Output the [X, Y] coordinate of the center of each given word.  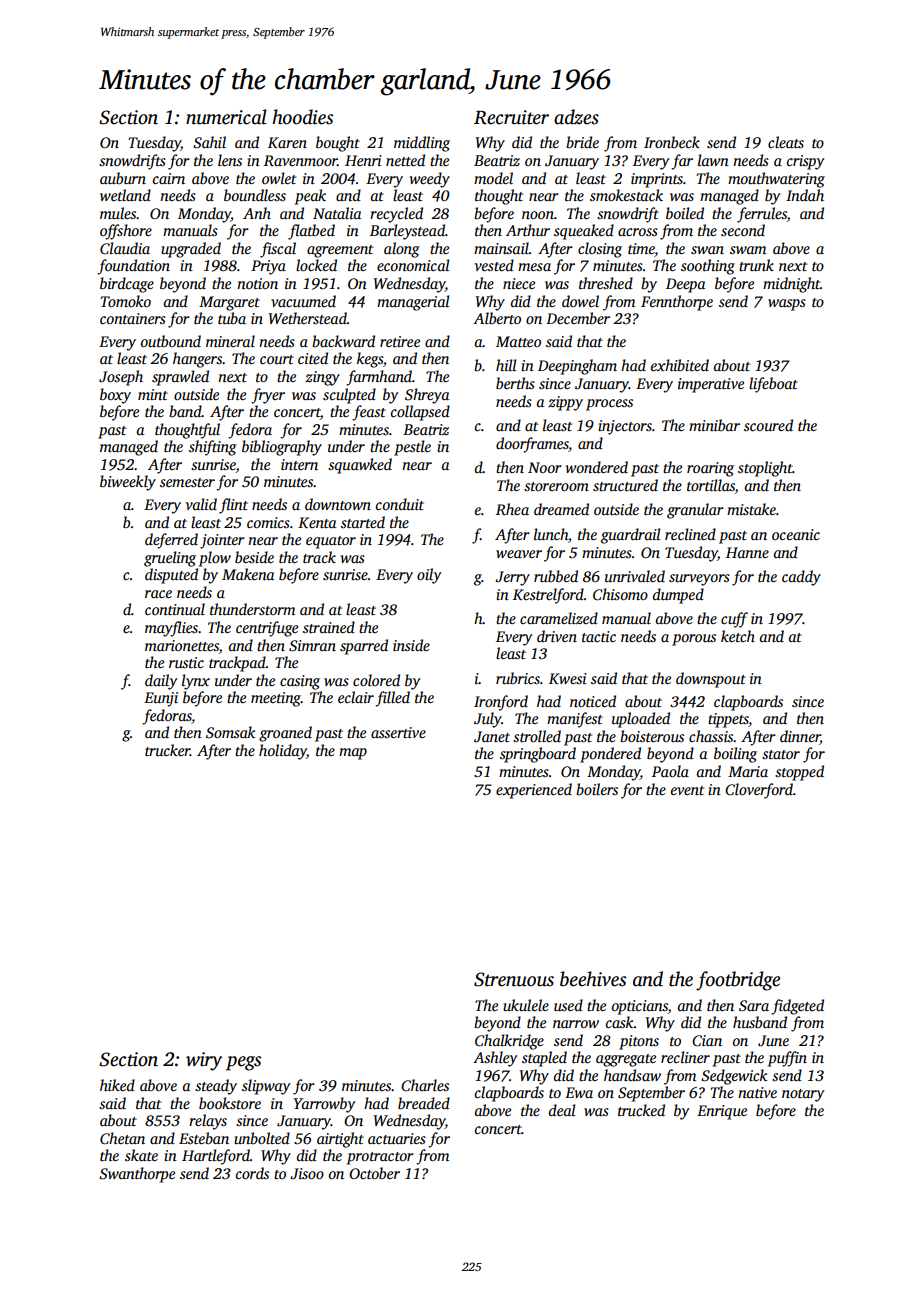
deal [562, 1110]
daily [161, 682]
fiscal [278, 250]
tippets [728, 720]
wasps [787, 305]
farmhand [379, 378]
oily [429, 576]
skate [141, 1155]
